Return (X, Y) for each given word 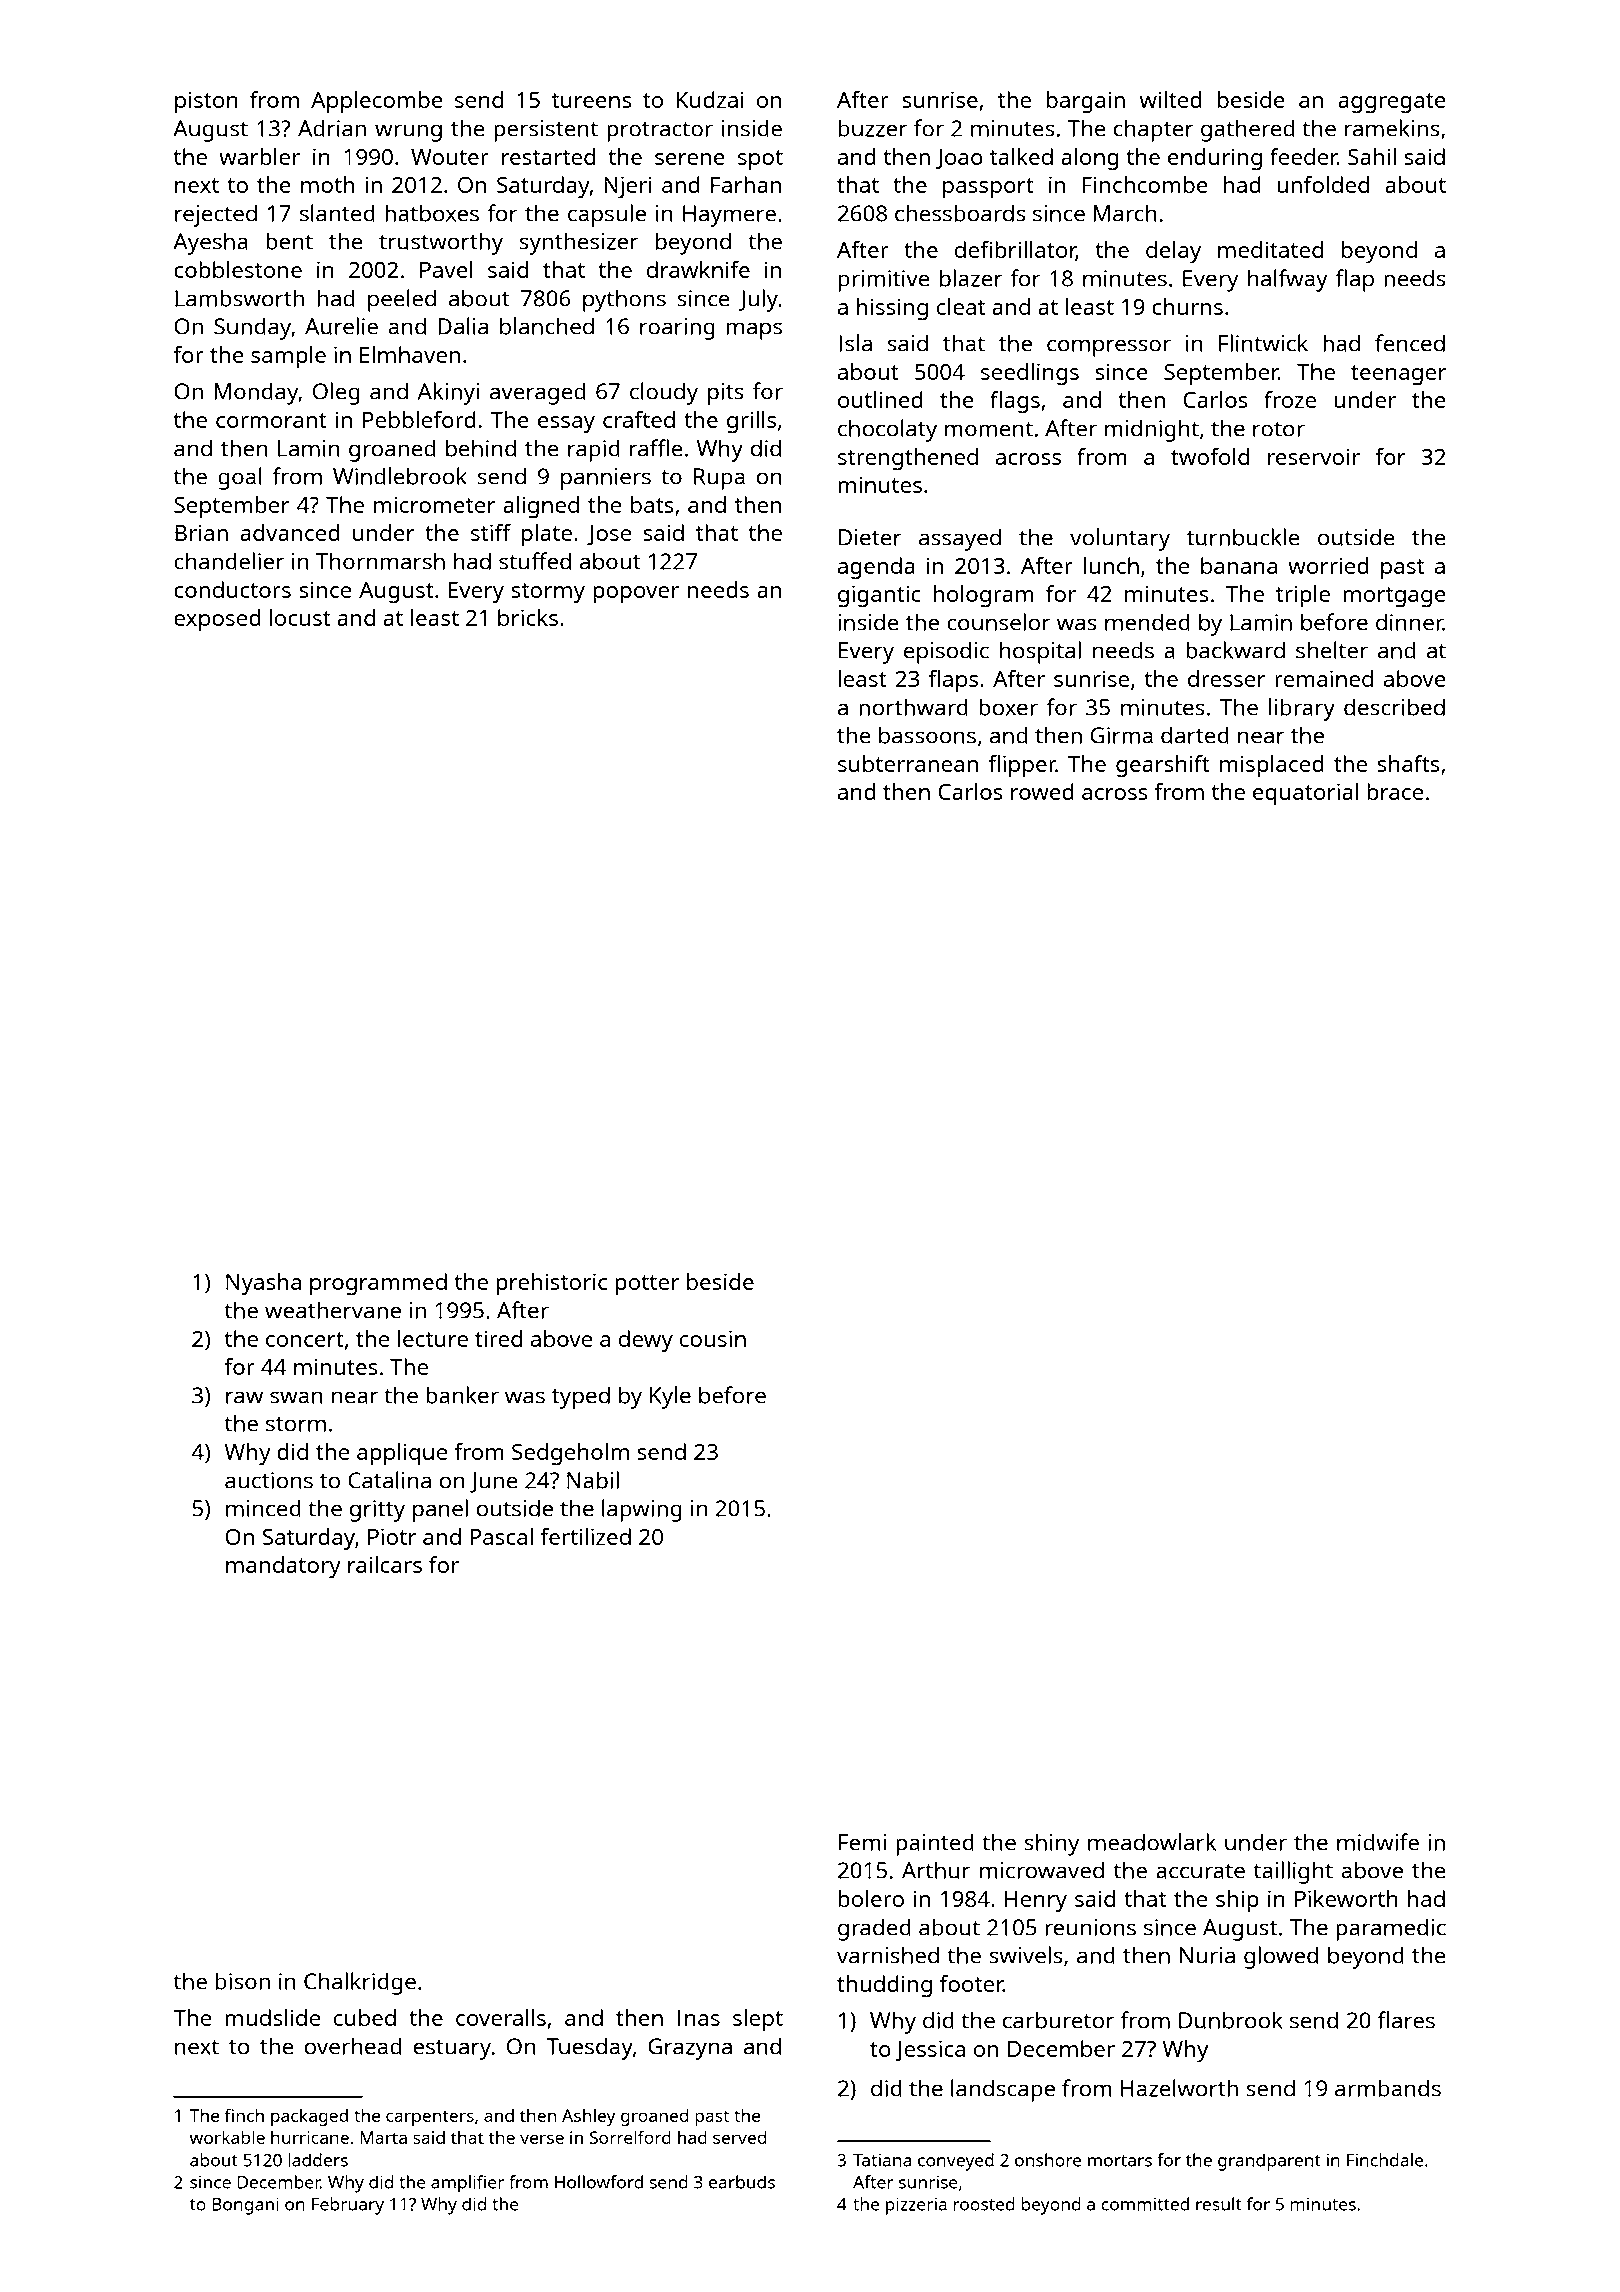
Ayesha (210, 243)
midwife (1378, 1842)
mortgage (1394, 597)
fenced (1410, 343)
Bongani (245, 2206)
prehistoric (551, 1284)
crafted (639, 419)
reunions (1090, 1927)
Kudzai (710, 99)
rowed (1042, 791)
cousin (713, 1338)
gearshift (1163, 766)
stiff (491, 532)
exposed (217, 620)
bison (242, 1981)
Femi (862, 1842)
